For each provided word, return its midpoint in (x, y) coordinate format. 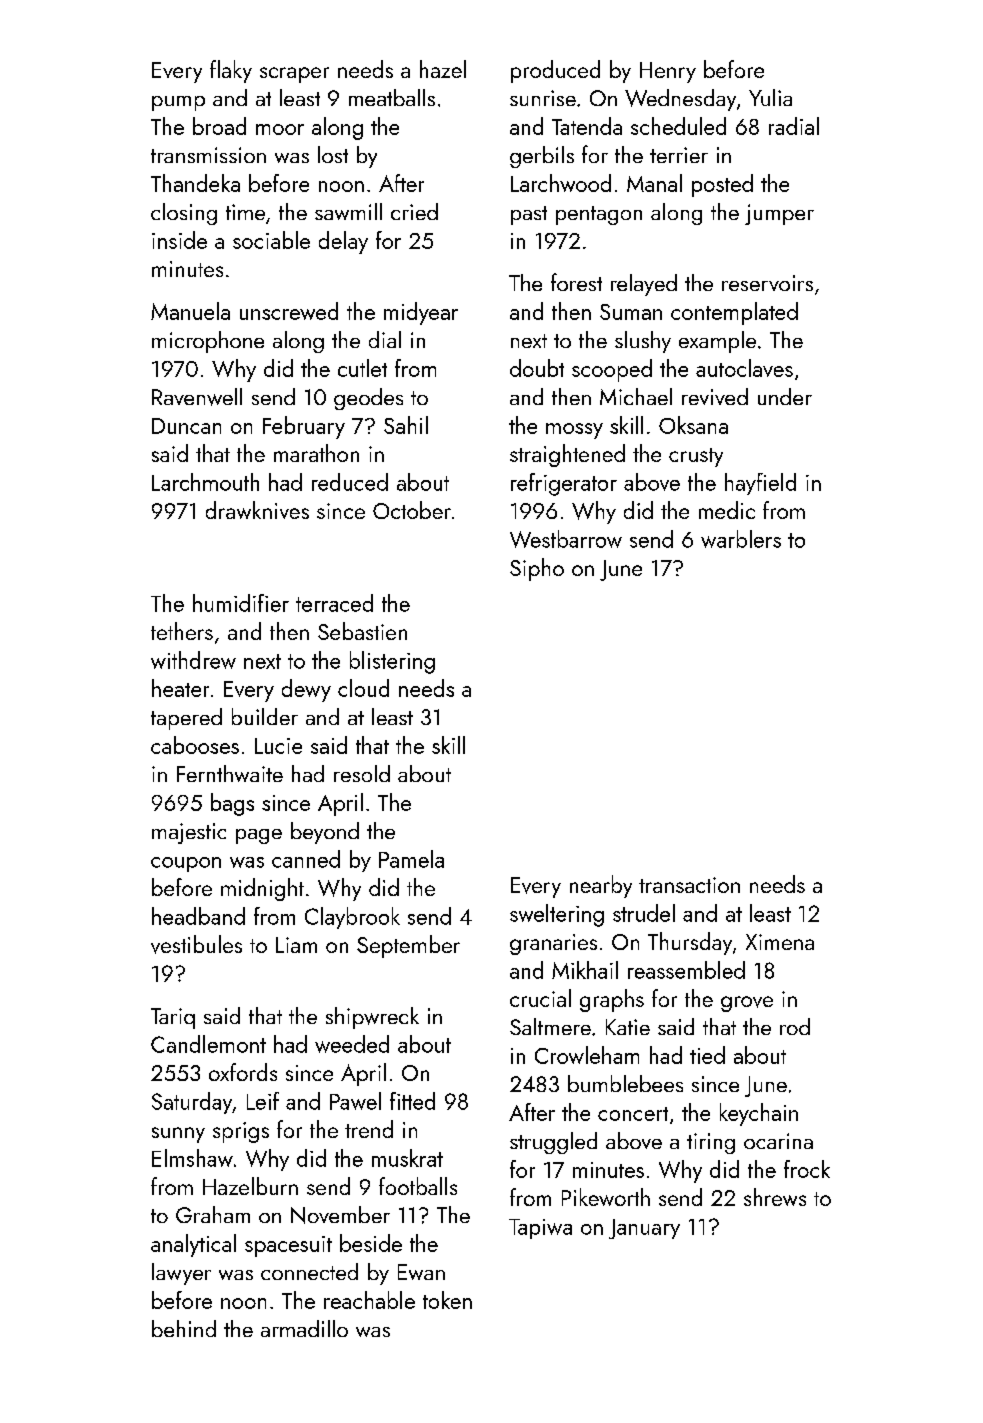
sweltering (557, 915)
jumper (779, 214)
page (259, 836)
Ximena (780, 942)
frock (807, 1169)
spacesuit (288, 1246)
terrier (679, 155)
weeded (352, 1044)
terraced (334, 603)
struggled (553, 1143)
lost (333, 154)
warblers (741, 539)
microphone (208, 342)
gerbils (542, 157)
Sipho (537, 569)
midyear (421, 313)
